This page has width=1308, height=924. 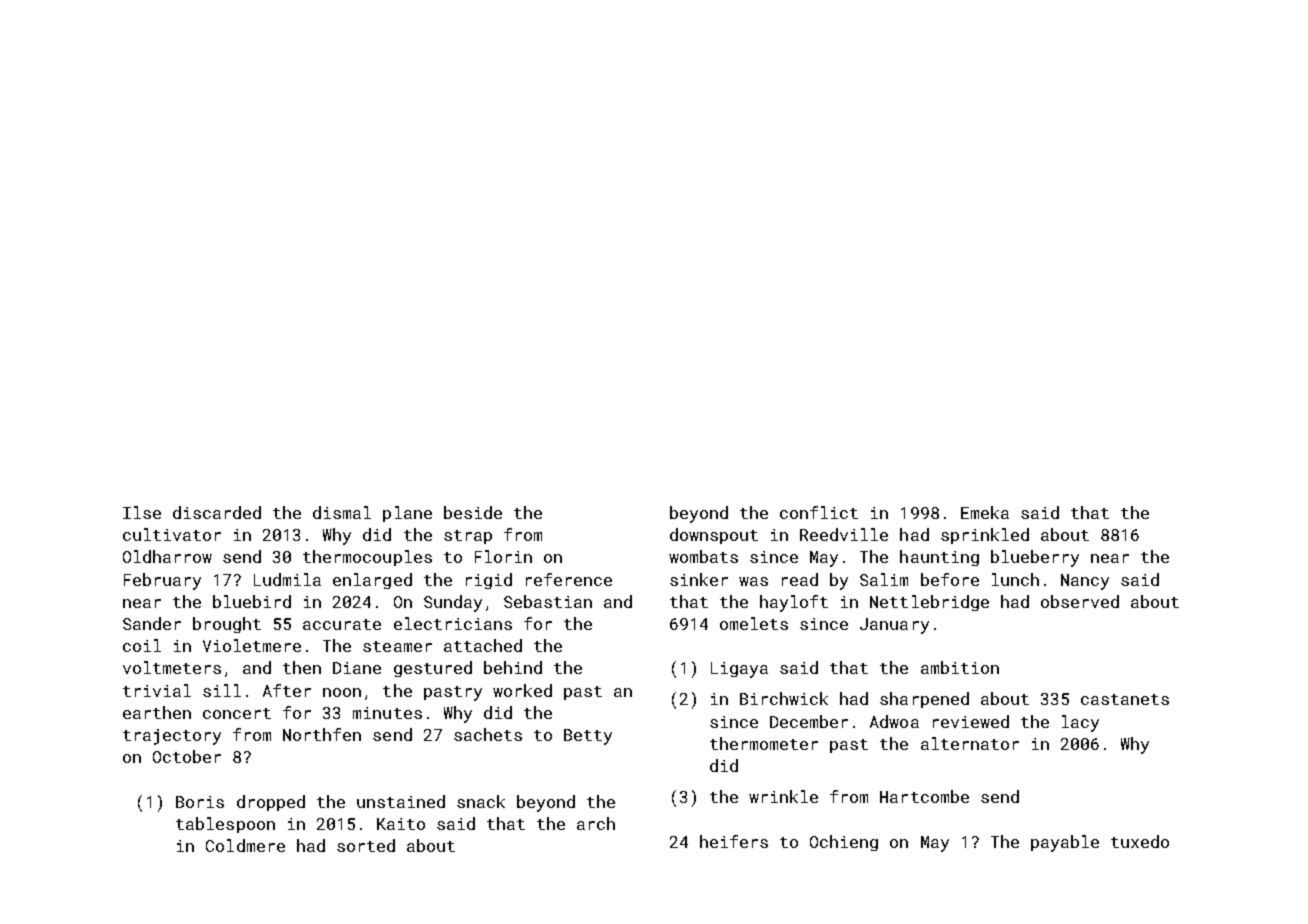 What do you see at coordinates (548, 601) in the page?
I see `Sebastian` at bounding box center [548, 601].
